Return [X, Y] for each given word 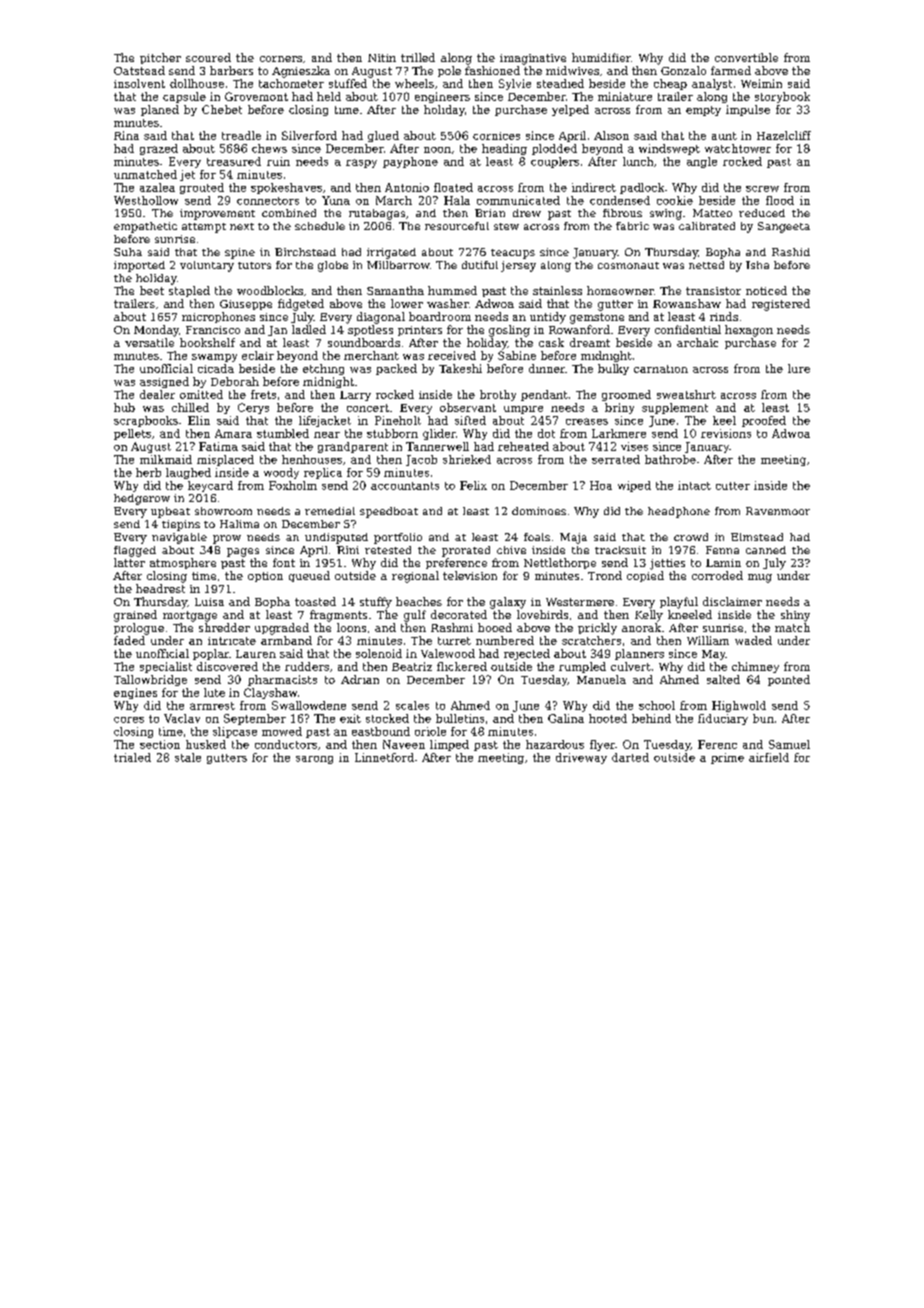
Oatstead [139, 70]
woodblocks [270, 290]
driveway [581, 758]
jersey [518, 266]
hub [124, 407]
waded [753, 640]
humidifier [601, 57]
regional [415, 577]
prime [727, 758]
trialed [132, 757]
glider [439, 434]
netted [706, 265]
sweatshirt [686, 394]
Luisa [209, 602]
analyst [712, 84]
